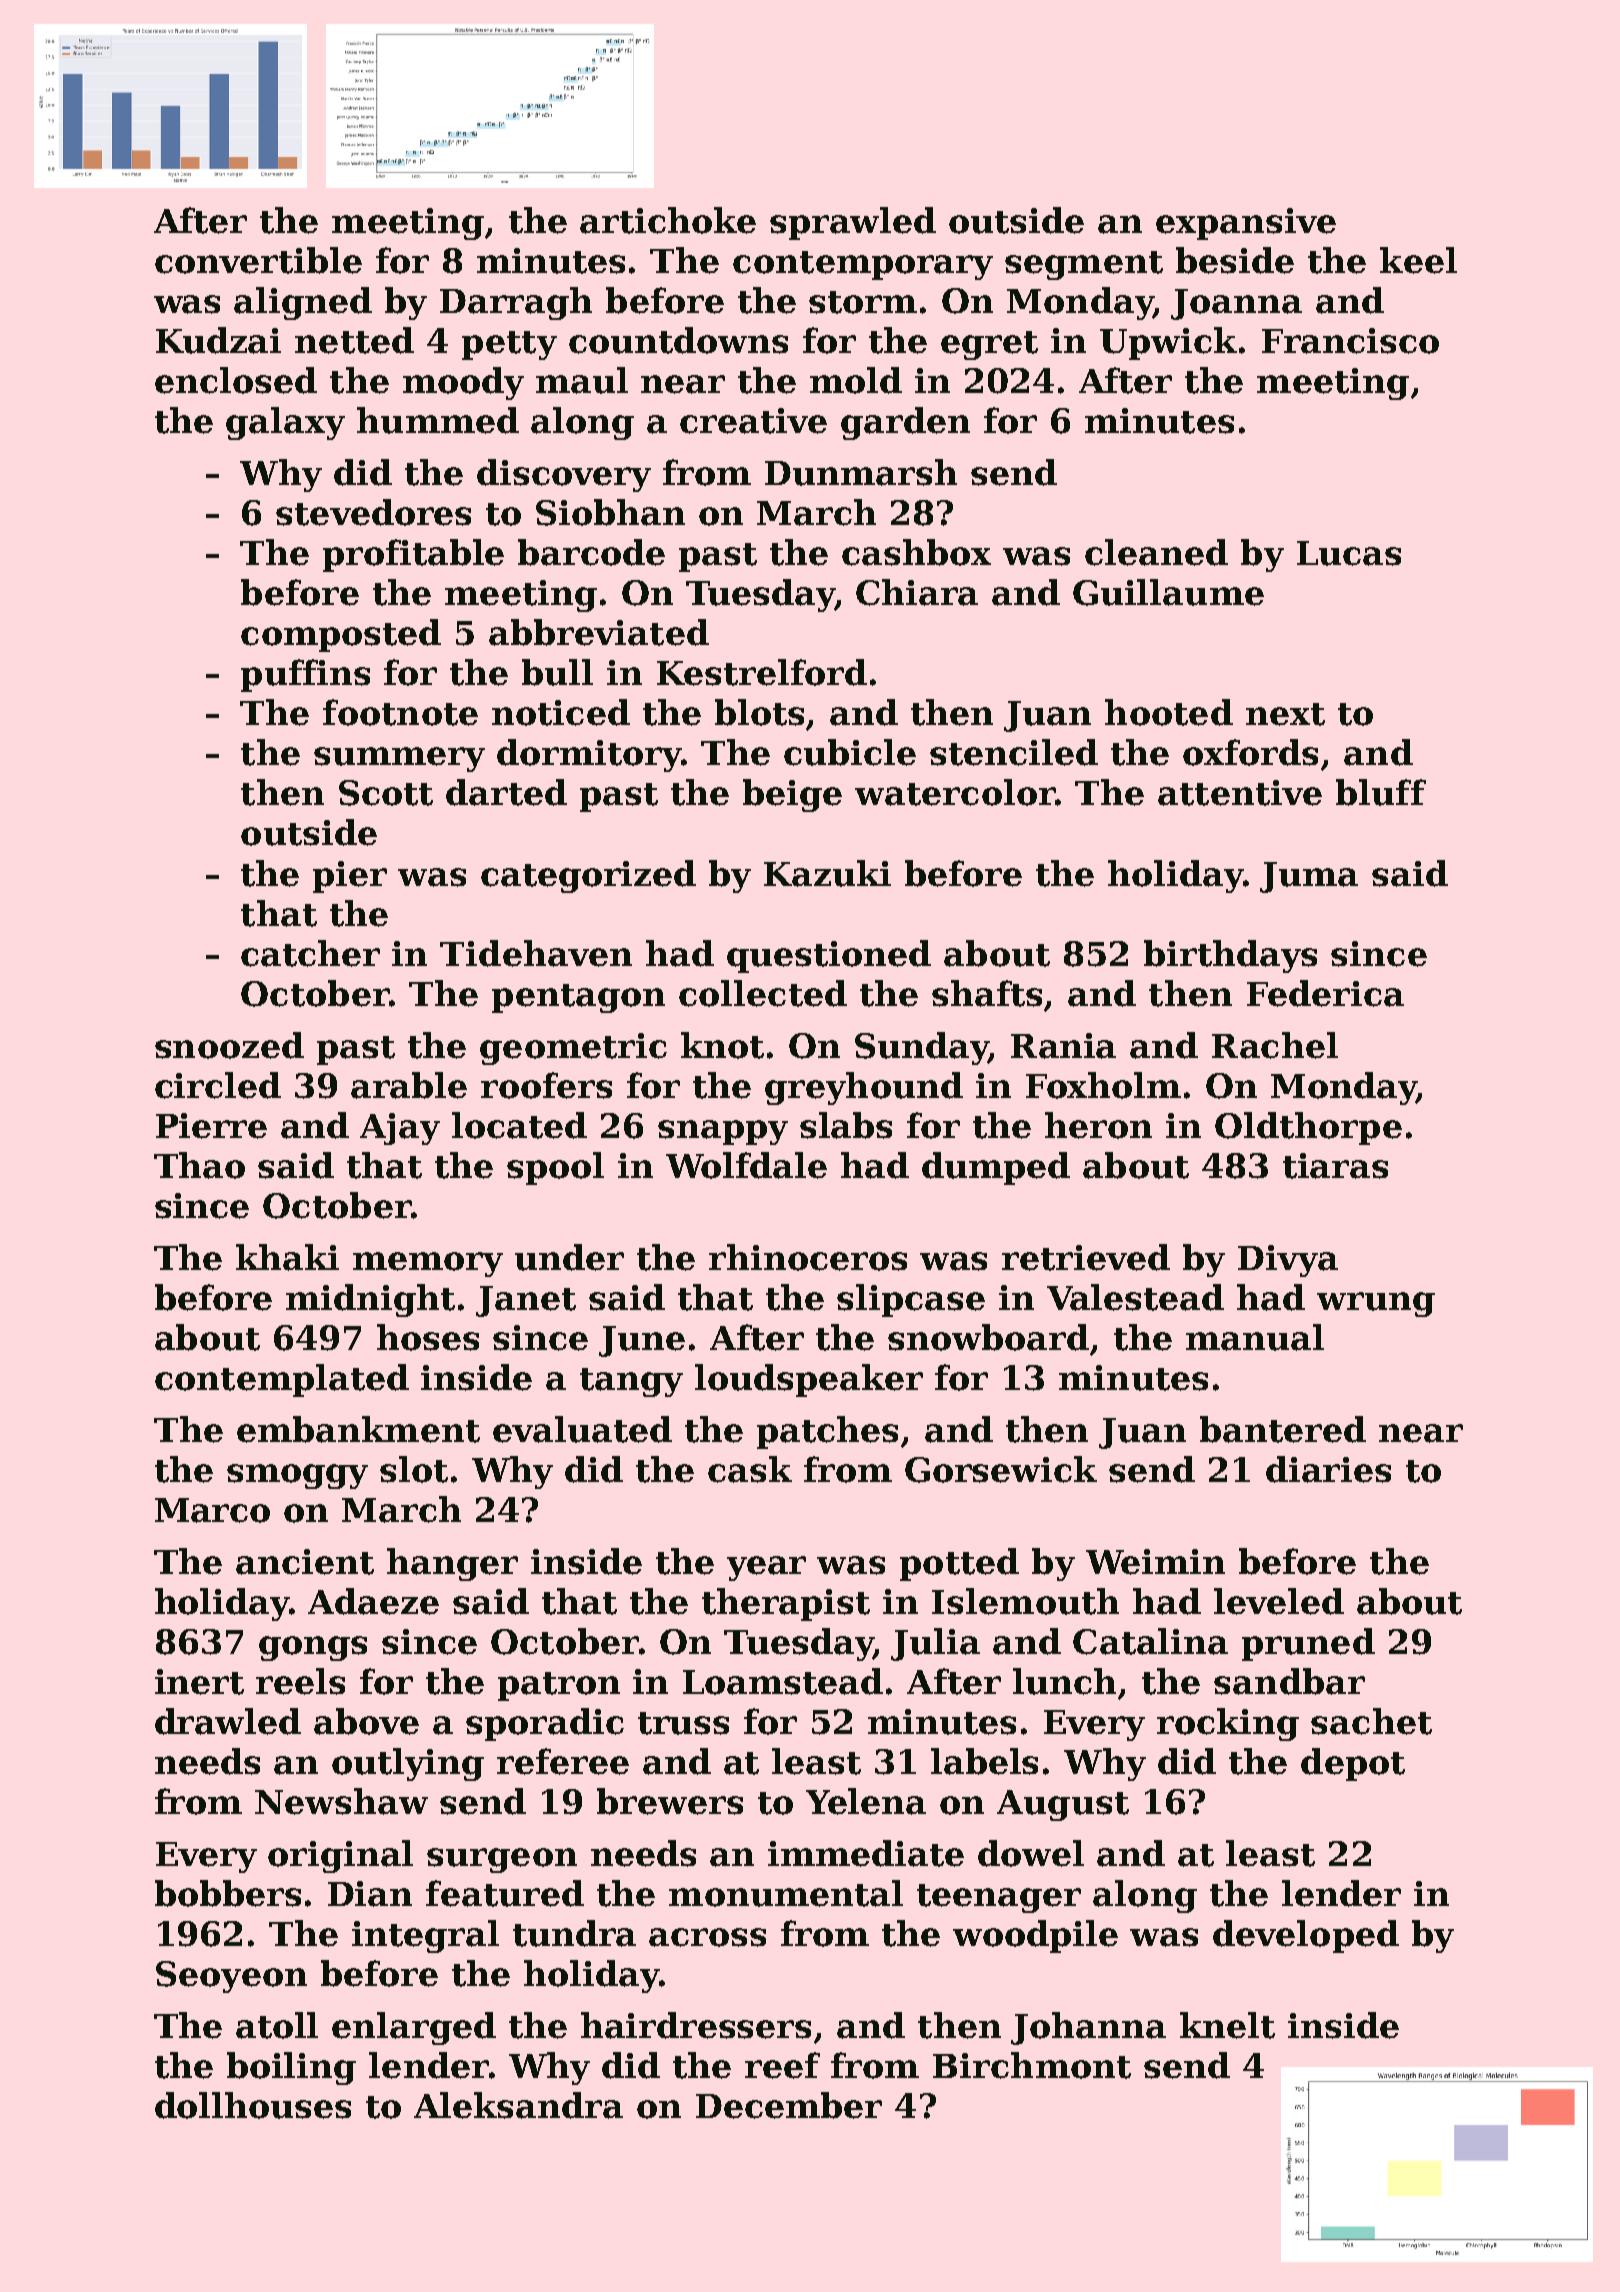 Image resolution: width=1620 pixels, height=2292 pixels. I want to click on located, so click(519, 1125).
